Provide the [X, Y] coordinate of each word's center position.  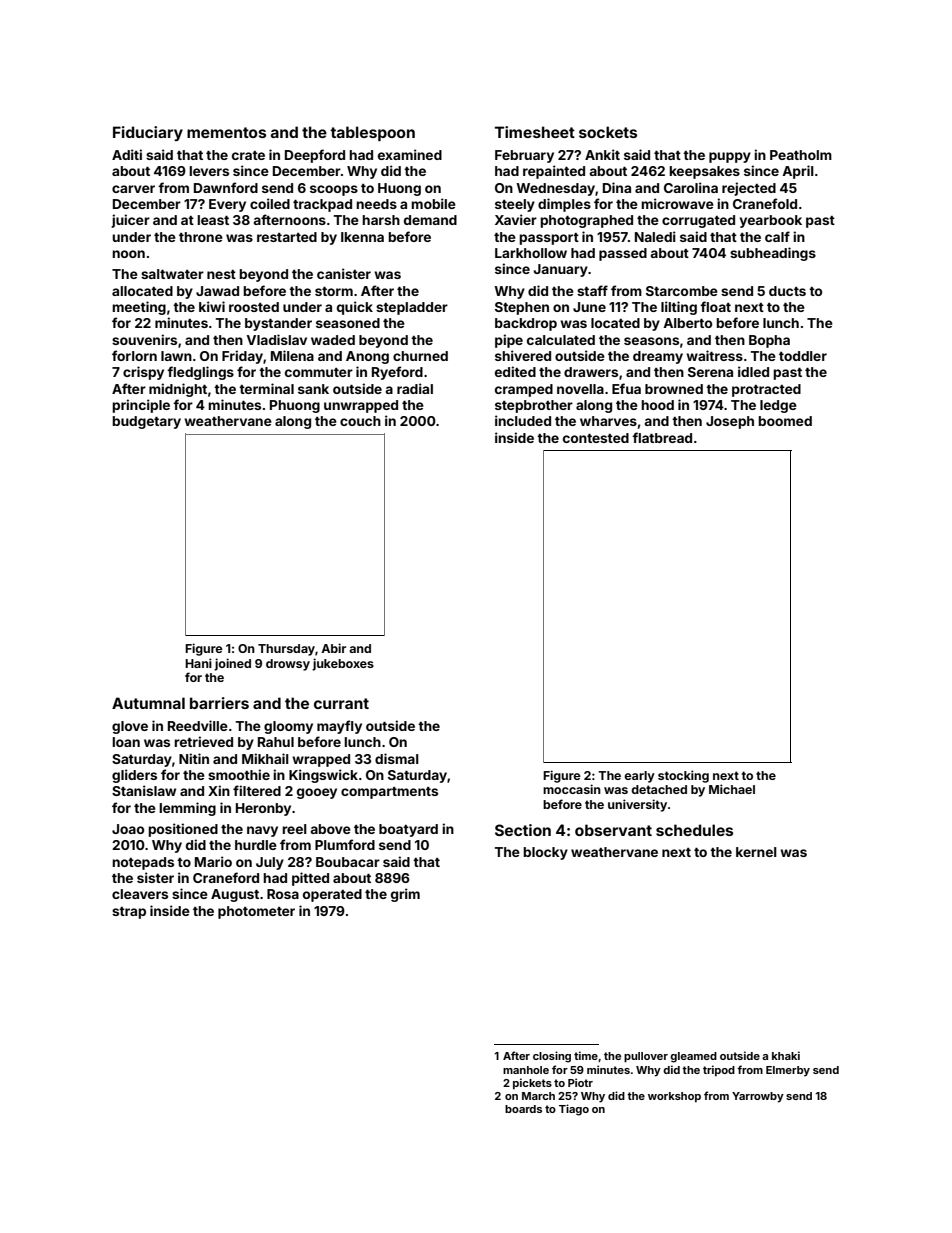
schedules [694, 830]
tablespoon [372, 133]
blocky [545, 853]
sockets [608, 132]
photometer [256, 912]
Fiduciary [148, 133]
